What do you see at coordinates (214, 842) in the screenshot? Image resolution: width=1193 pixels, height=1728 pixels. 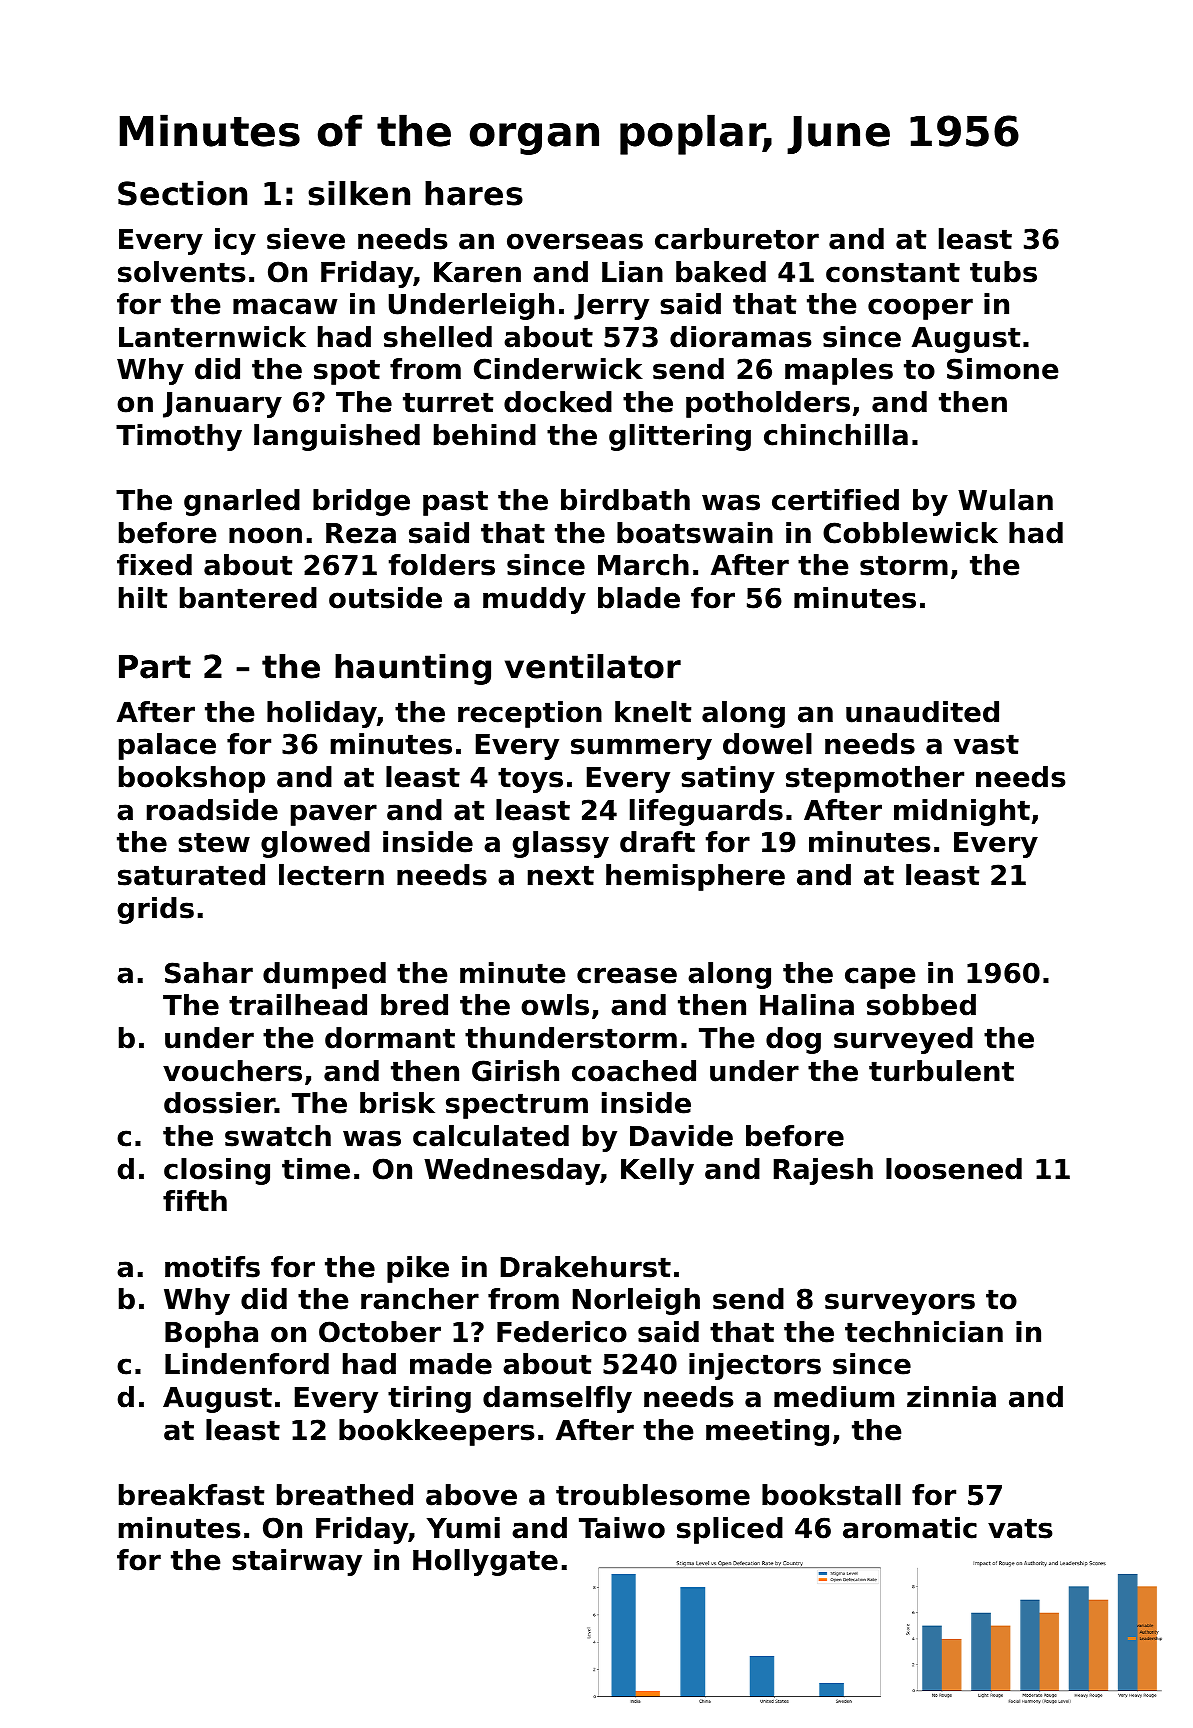 I see `stew` at bounding box center [214, 842].
